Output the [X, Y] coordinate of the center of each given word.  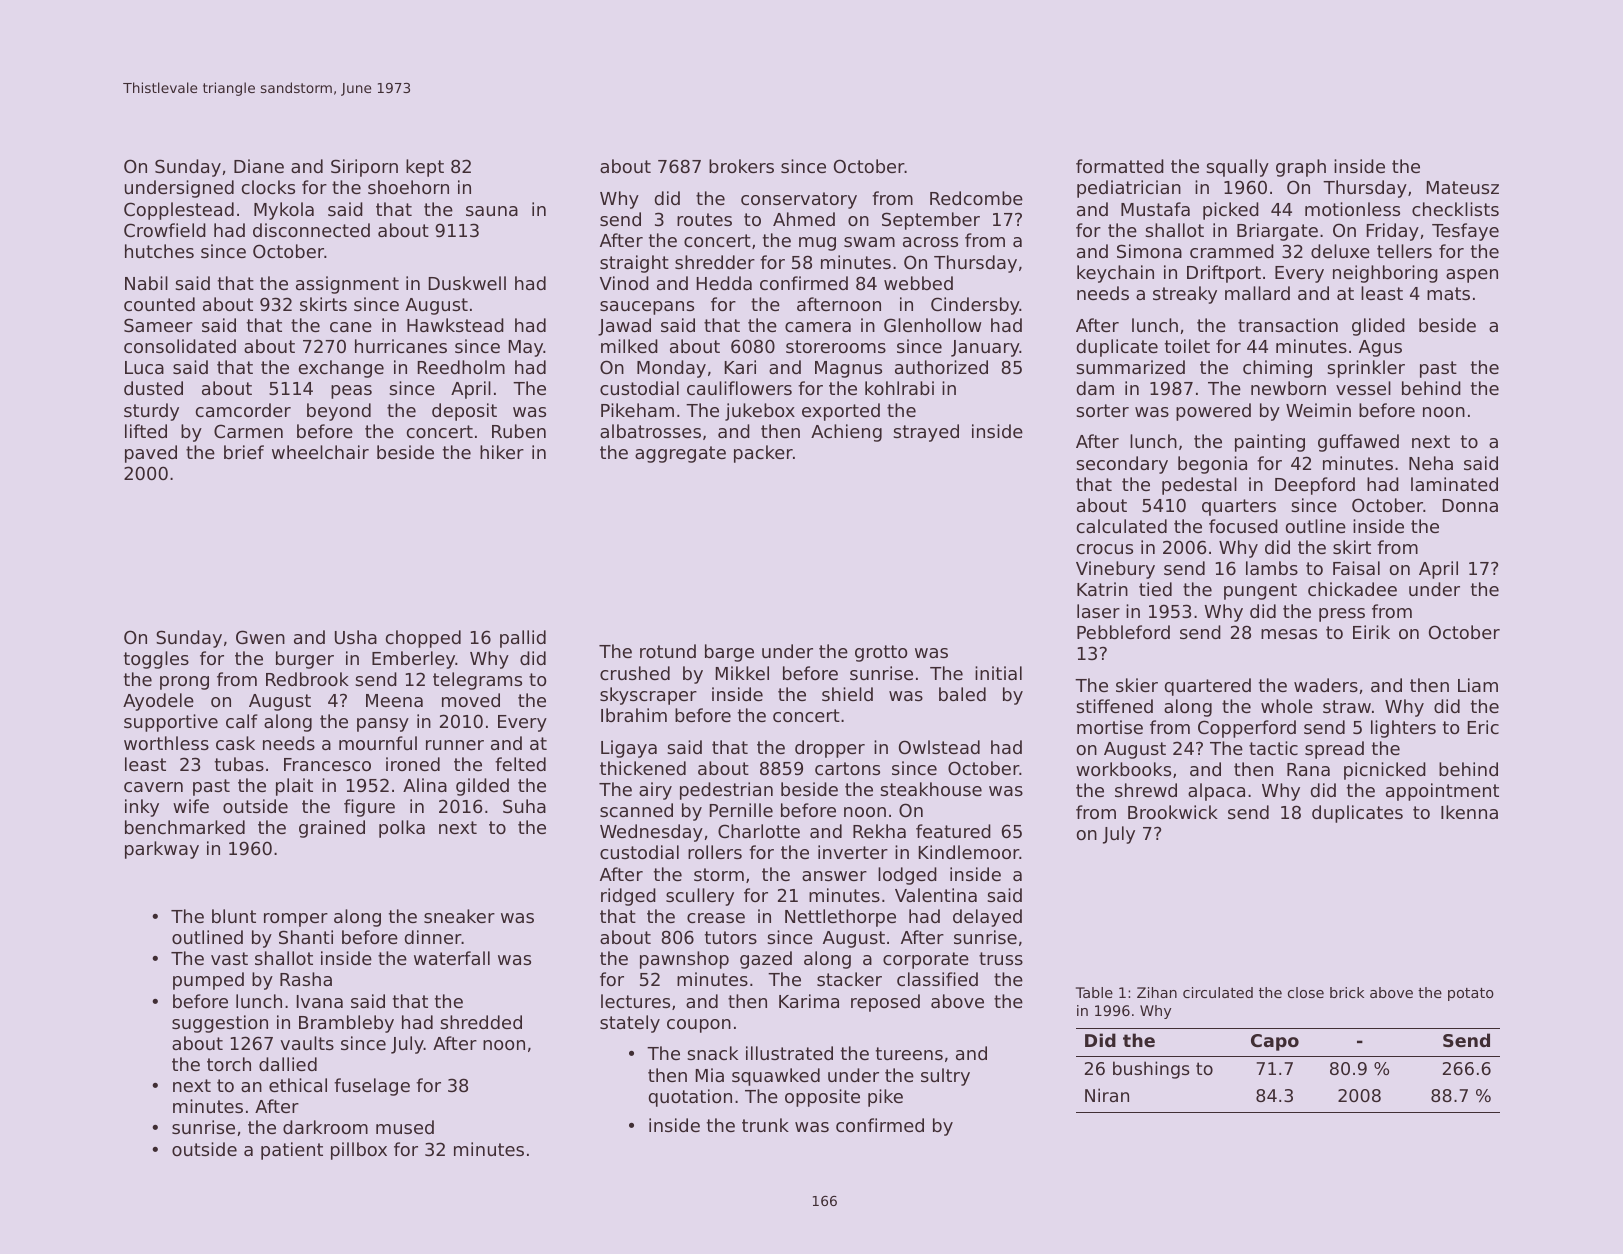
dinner [433, 937]
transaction [1288, 325]
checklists [1455, 209]
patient [292, 1151]
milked [629, 346]
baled [962, 694]
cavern [153, 787]
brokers [741, 166]
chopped [423, 639]
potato [1471, 994]
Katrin [1102, 589]
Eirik [1371, 632]
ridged [628, 897]
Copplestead [179, 211]
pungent [1260, 591]
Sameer [158, 325]
